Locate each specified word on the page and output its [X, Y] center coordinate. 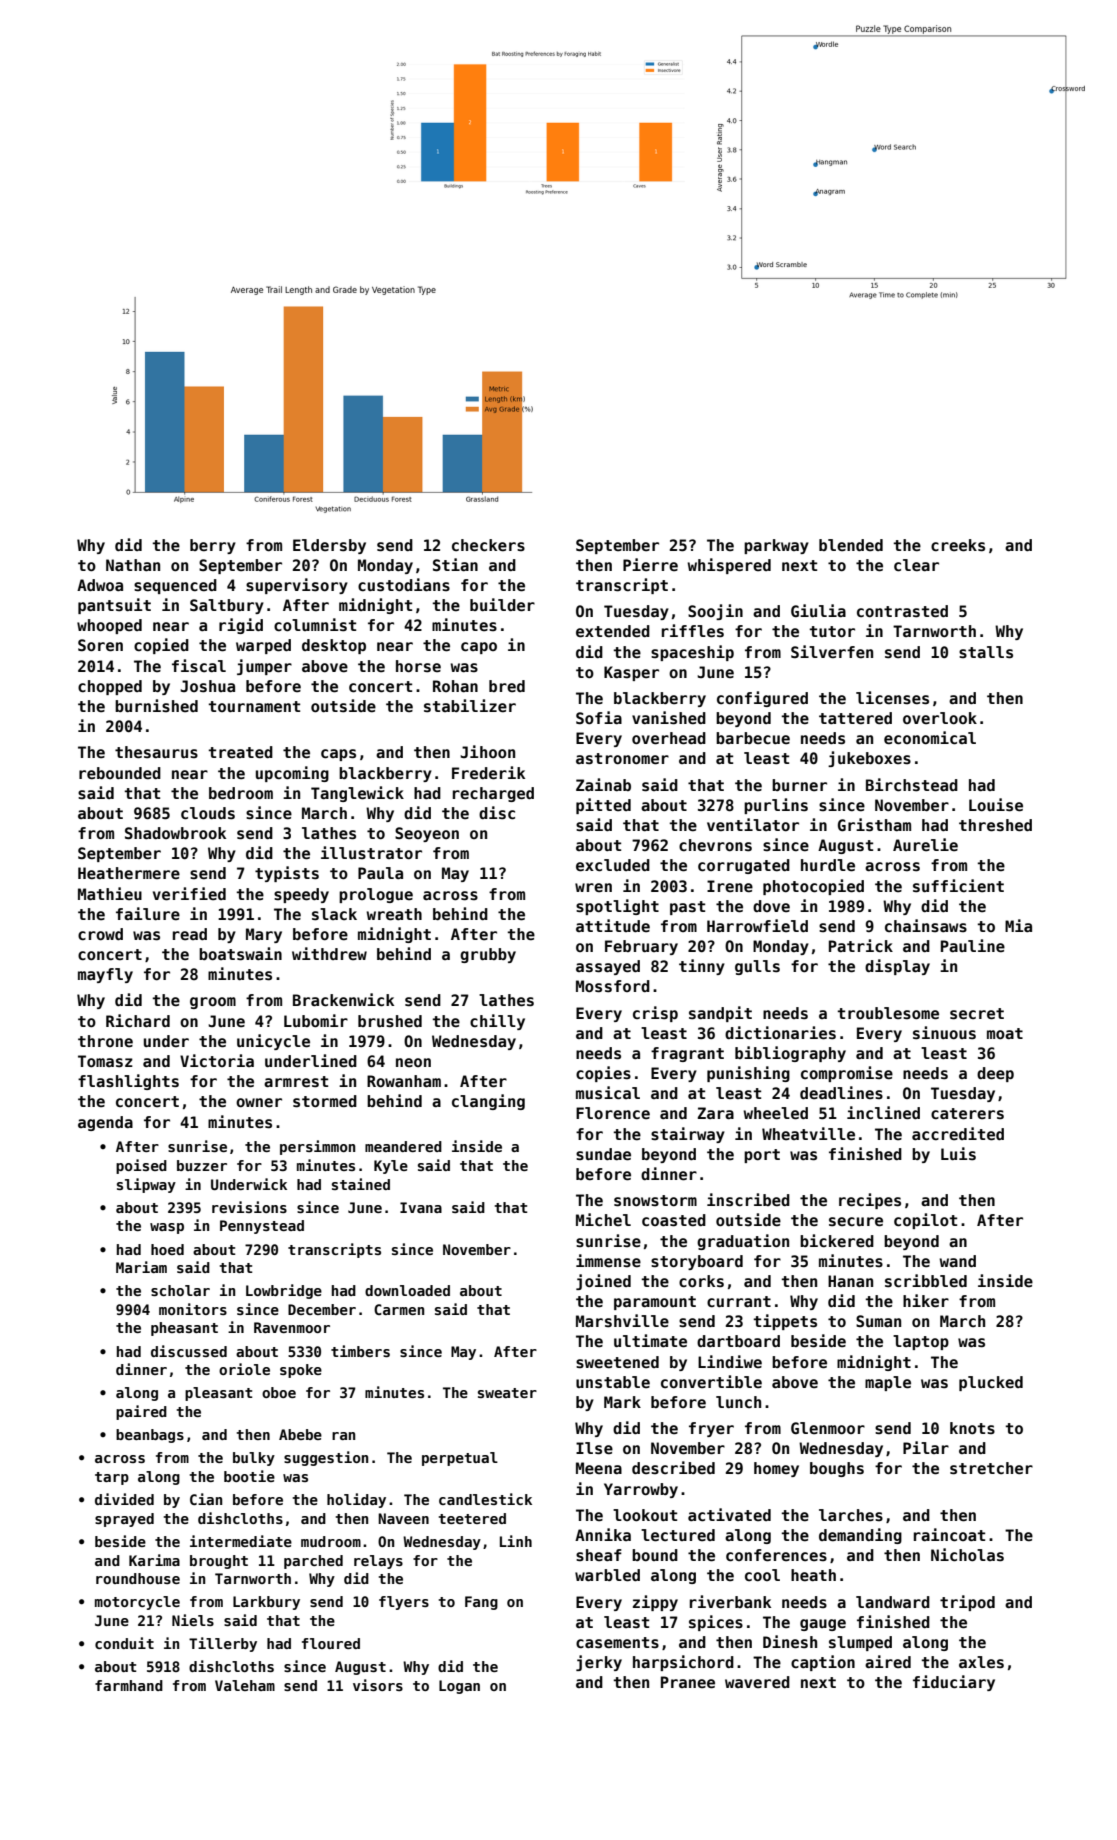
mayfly [105, 975]
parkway [776, 546]
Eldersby [329, 546]
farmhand [129, 1685]
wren [593, 887]
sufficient [958, 886]
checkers [488, 545]
